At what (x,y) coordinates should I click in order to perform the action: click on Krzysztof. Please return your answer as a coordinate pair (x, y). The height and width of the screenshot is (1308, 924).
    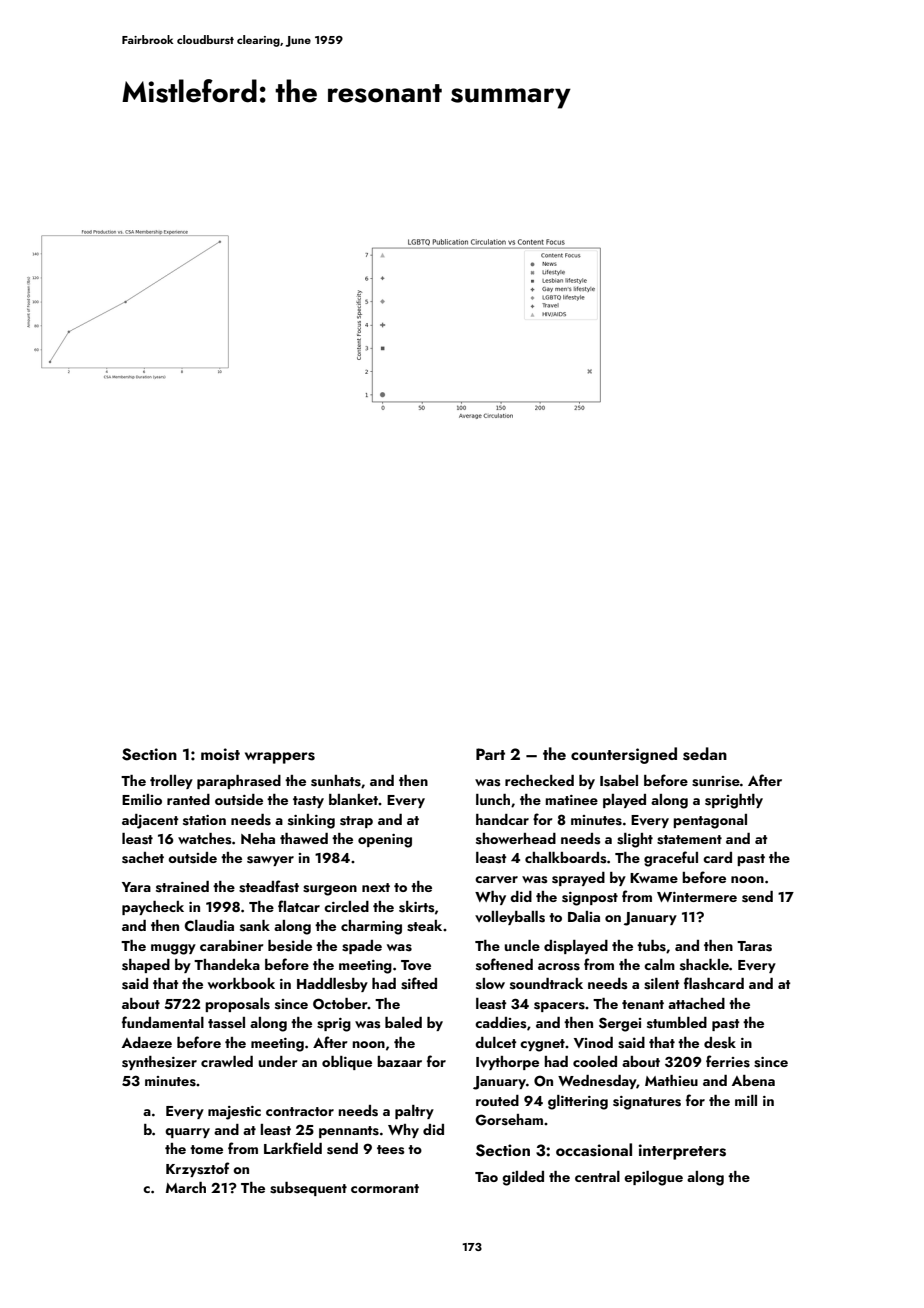
    Looking at the image, I should click on (198, 1169).
